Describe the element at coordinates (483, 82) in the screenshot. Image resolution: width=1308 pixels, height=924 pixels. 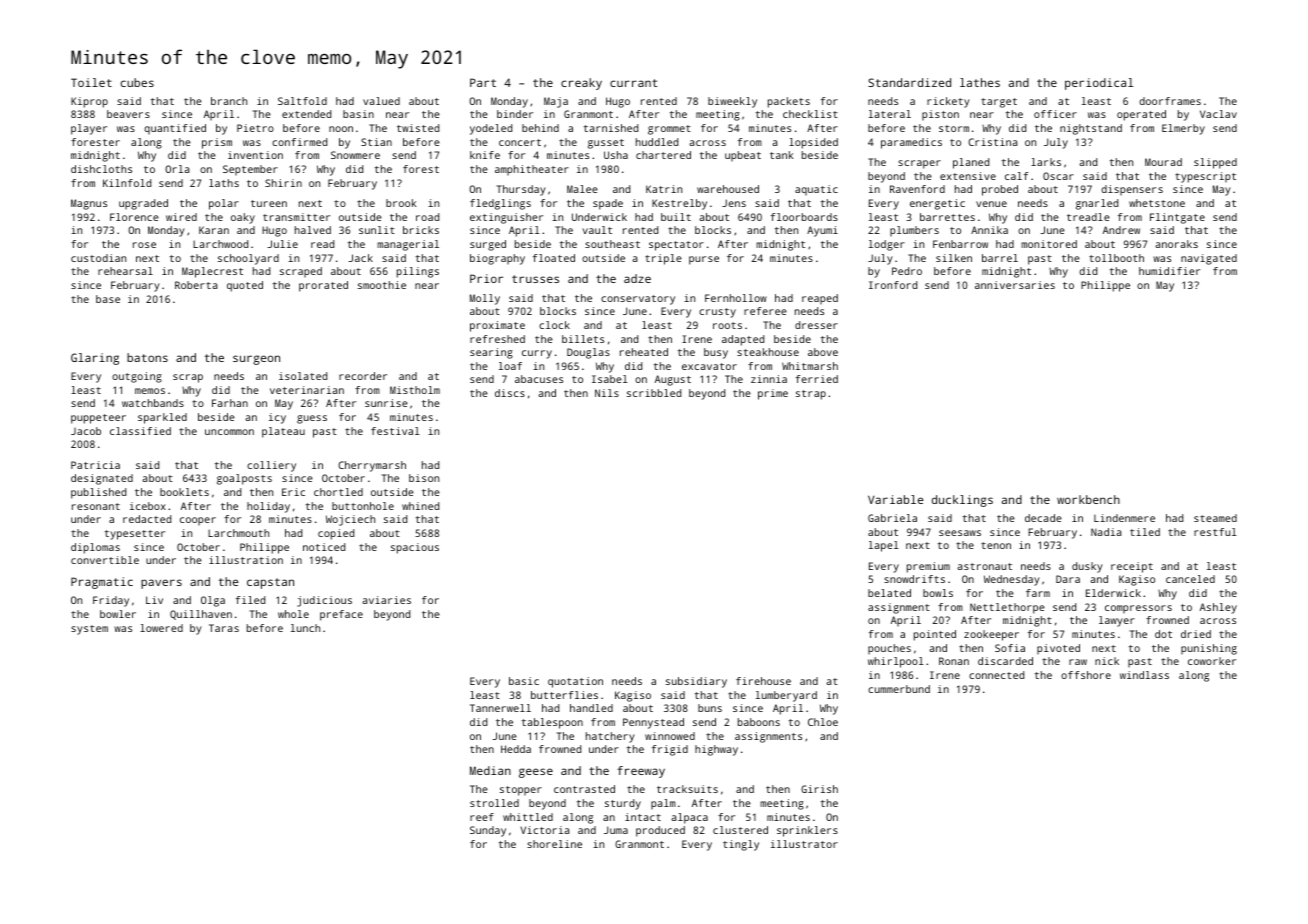
I see `Part` at that location.
